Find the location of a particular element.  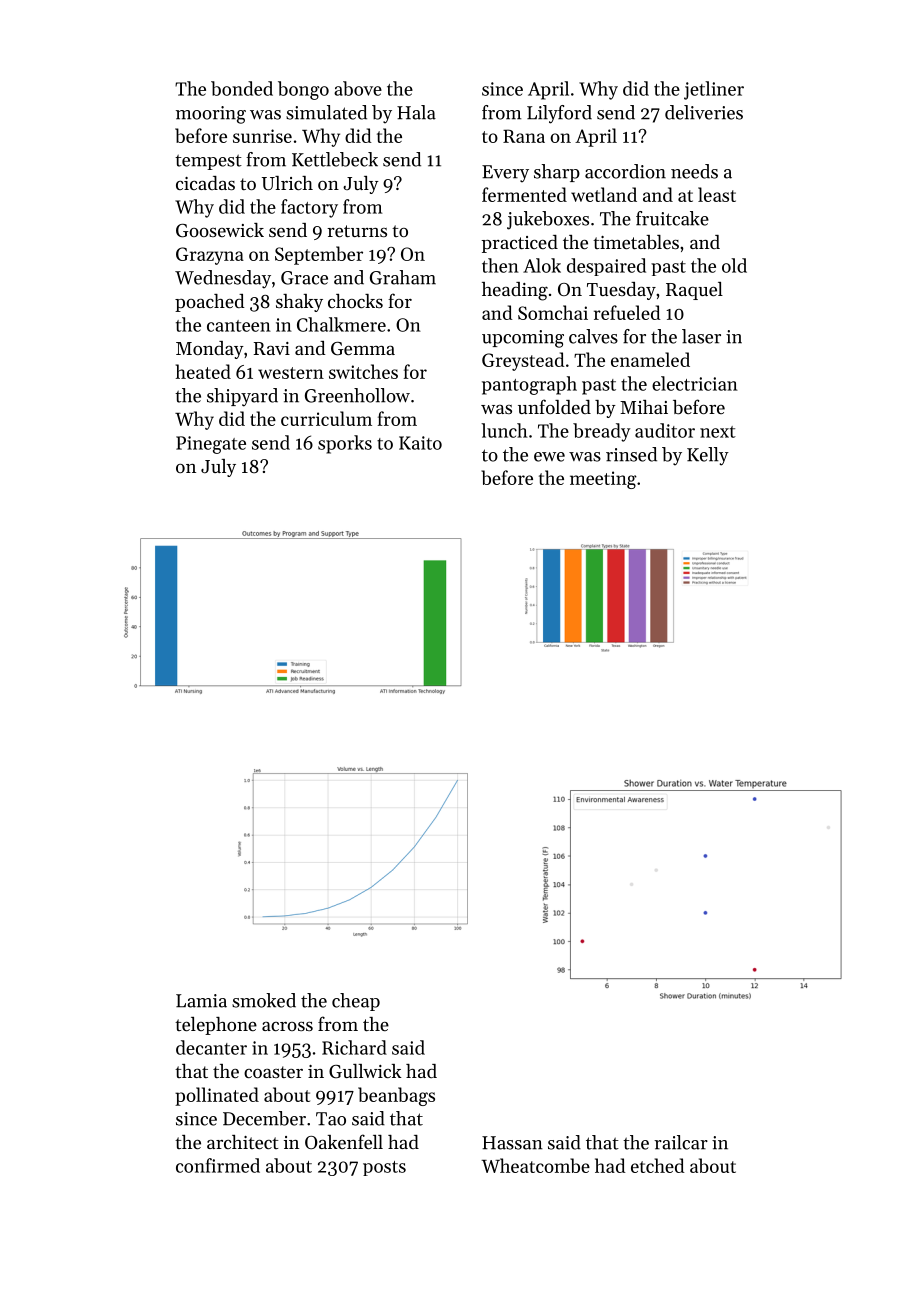

sporks is located at coordinates (345, 444).
